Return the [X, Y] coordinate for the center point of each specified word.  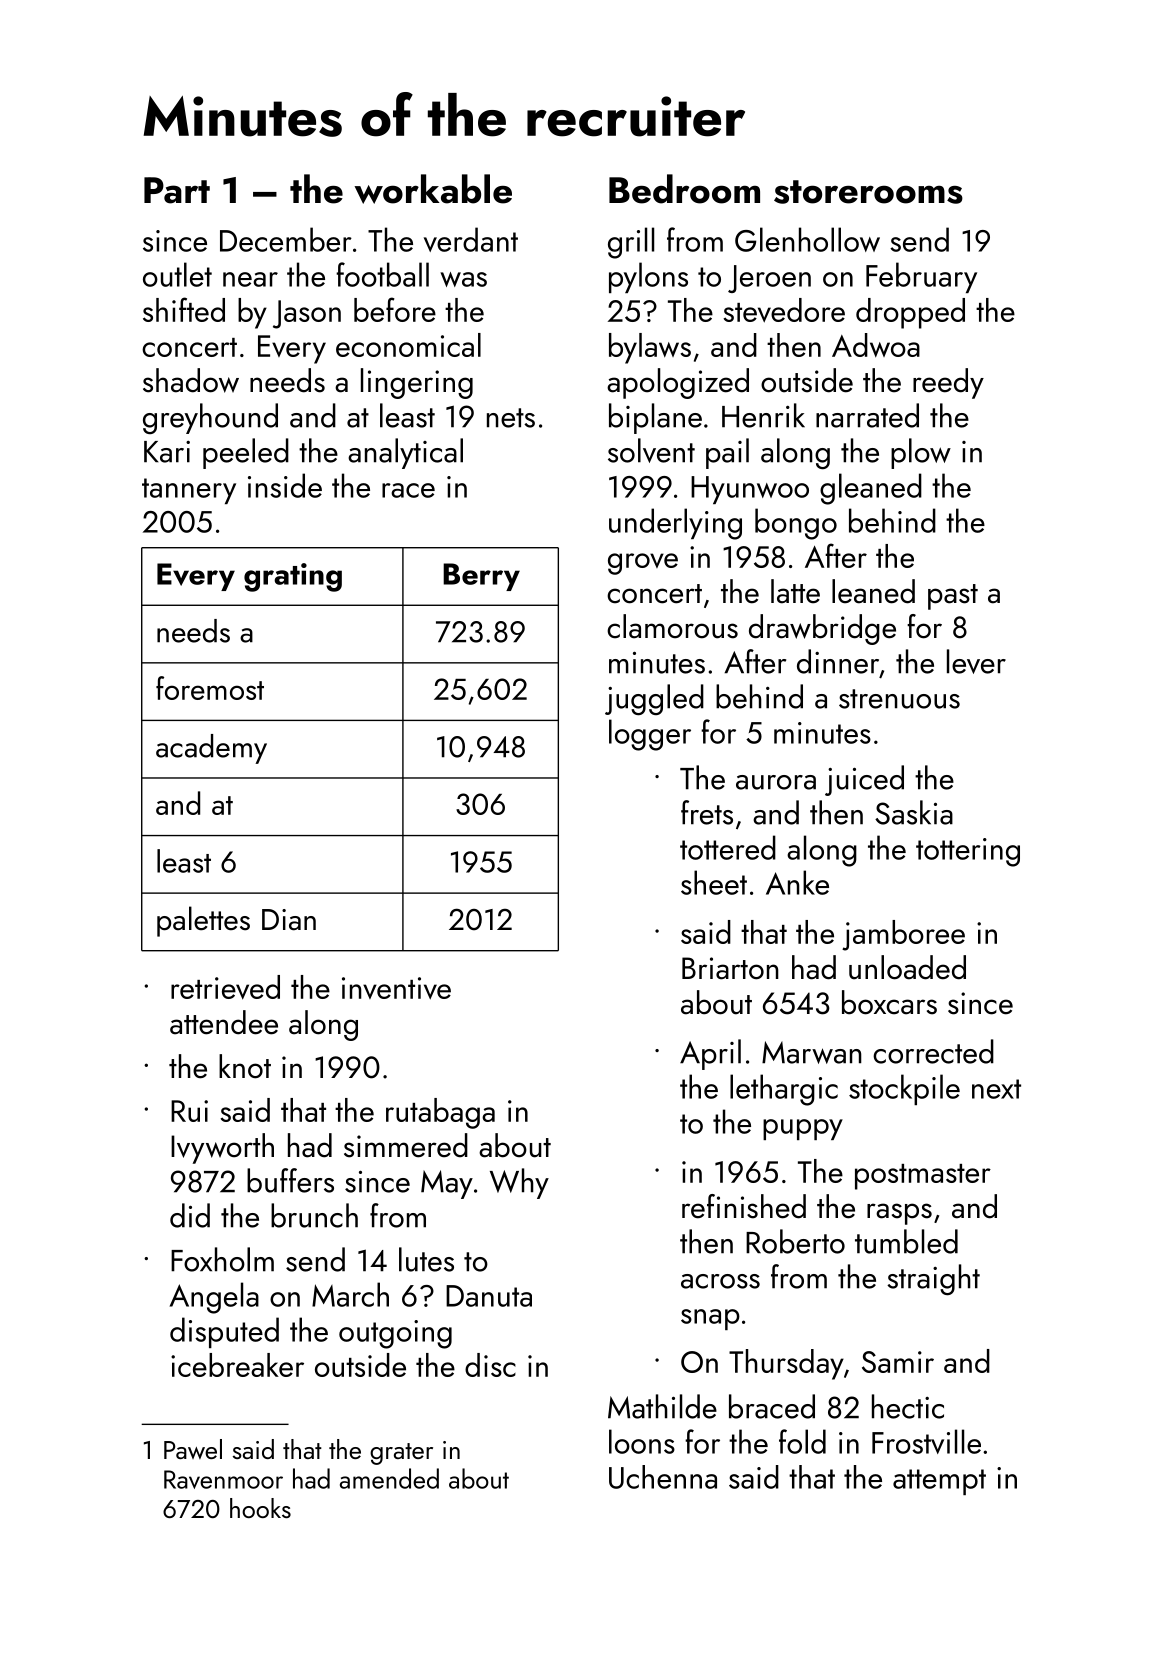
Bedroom [684, 189]
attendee [224, 1022]
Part [177, 190]
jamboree [903, 935]
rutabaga [440, 1113]
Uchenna [663, 1477]
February [921, 277]
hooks [260, 1508]
